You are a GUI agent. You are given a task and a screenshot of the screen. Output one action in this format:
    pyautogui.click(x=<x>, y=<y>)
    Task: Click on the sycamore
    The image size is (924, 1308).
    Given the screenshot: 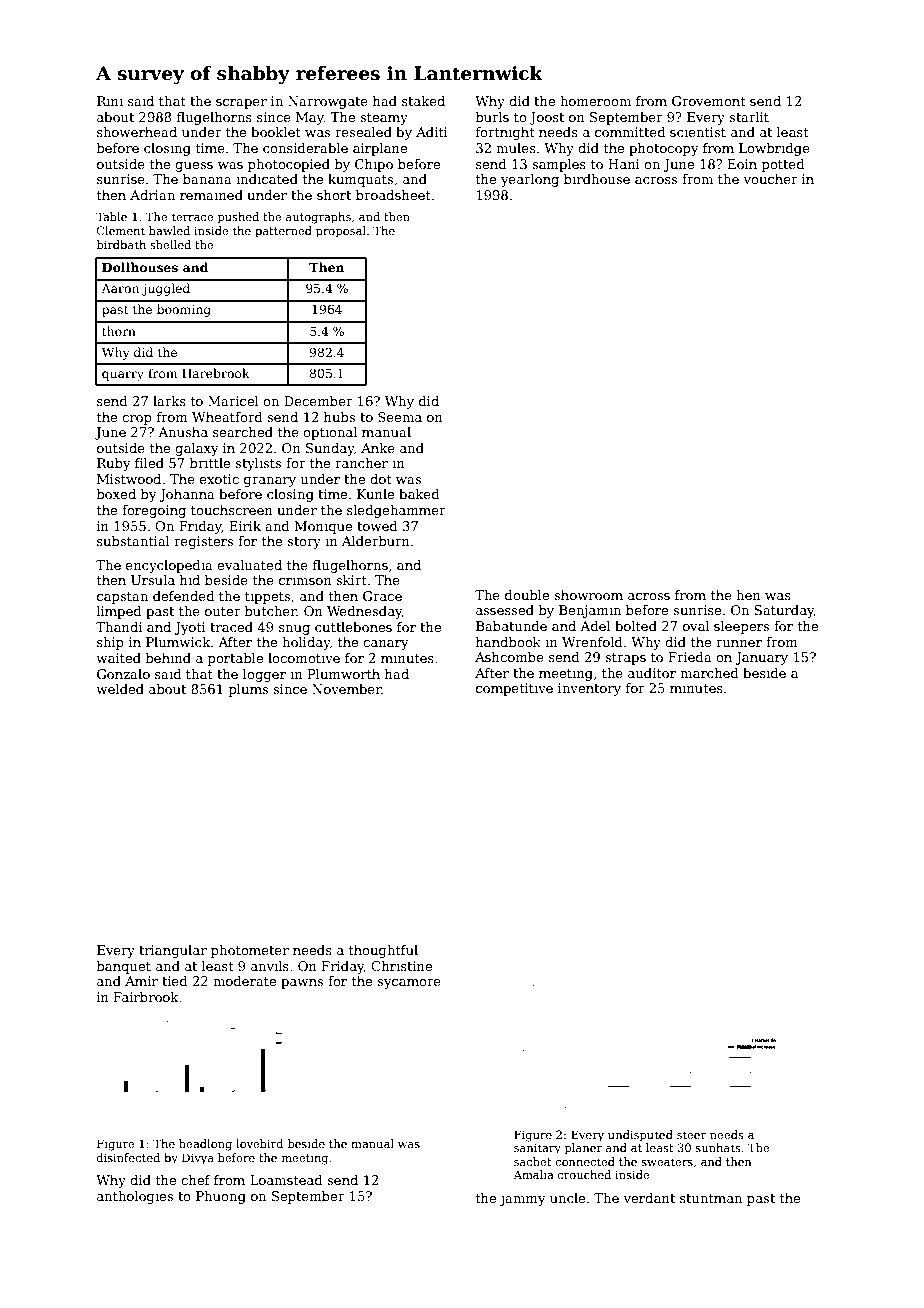 What is the action you would take?
    pyautogui.click(x=409, y=984)
